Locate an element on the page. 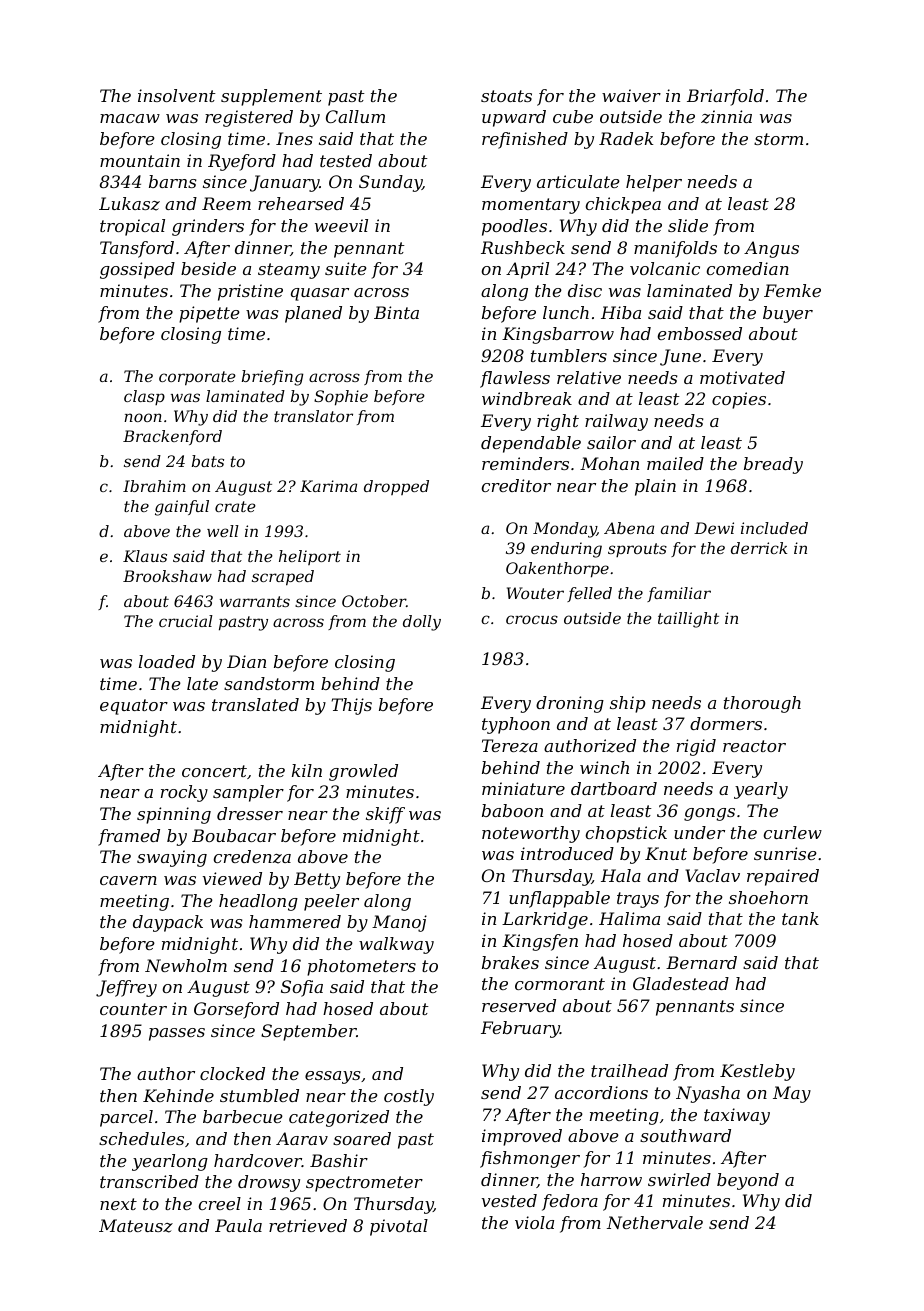 This document has width=924, height=1311. Gladestead is located at coordinates (681, 983).
